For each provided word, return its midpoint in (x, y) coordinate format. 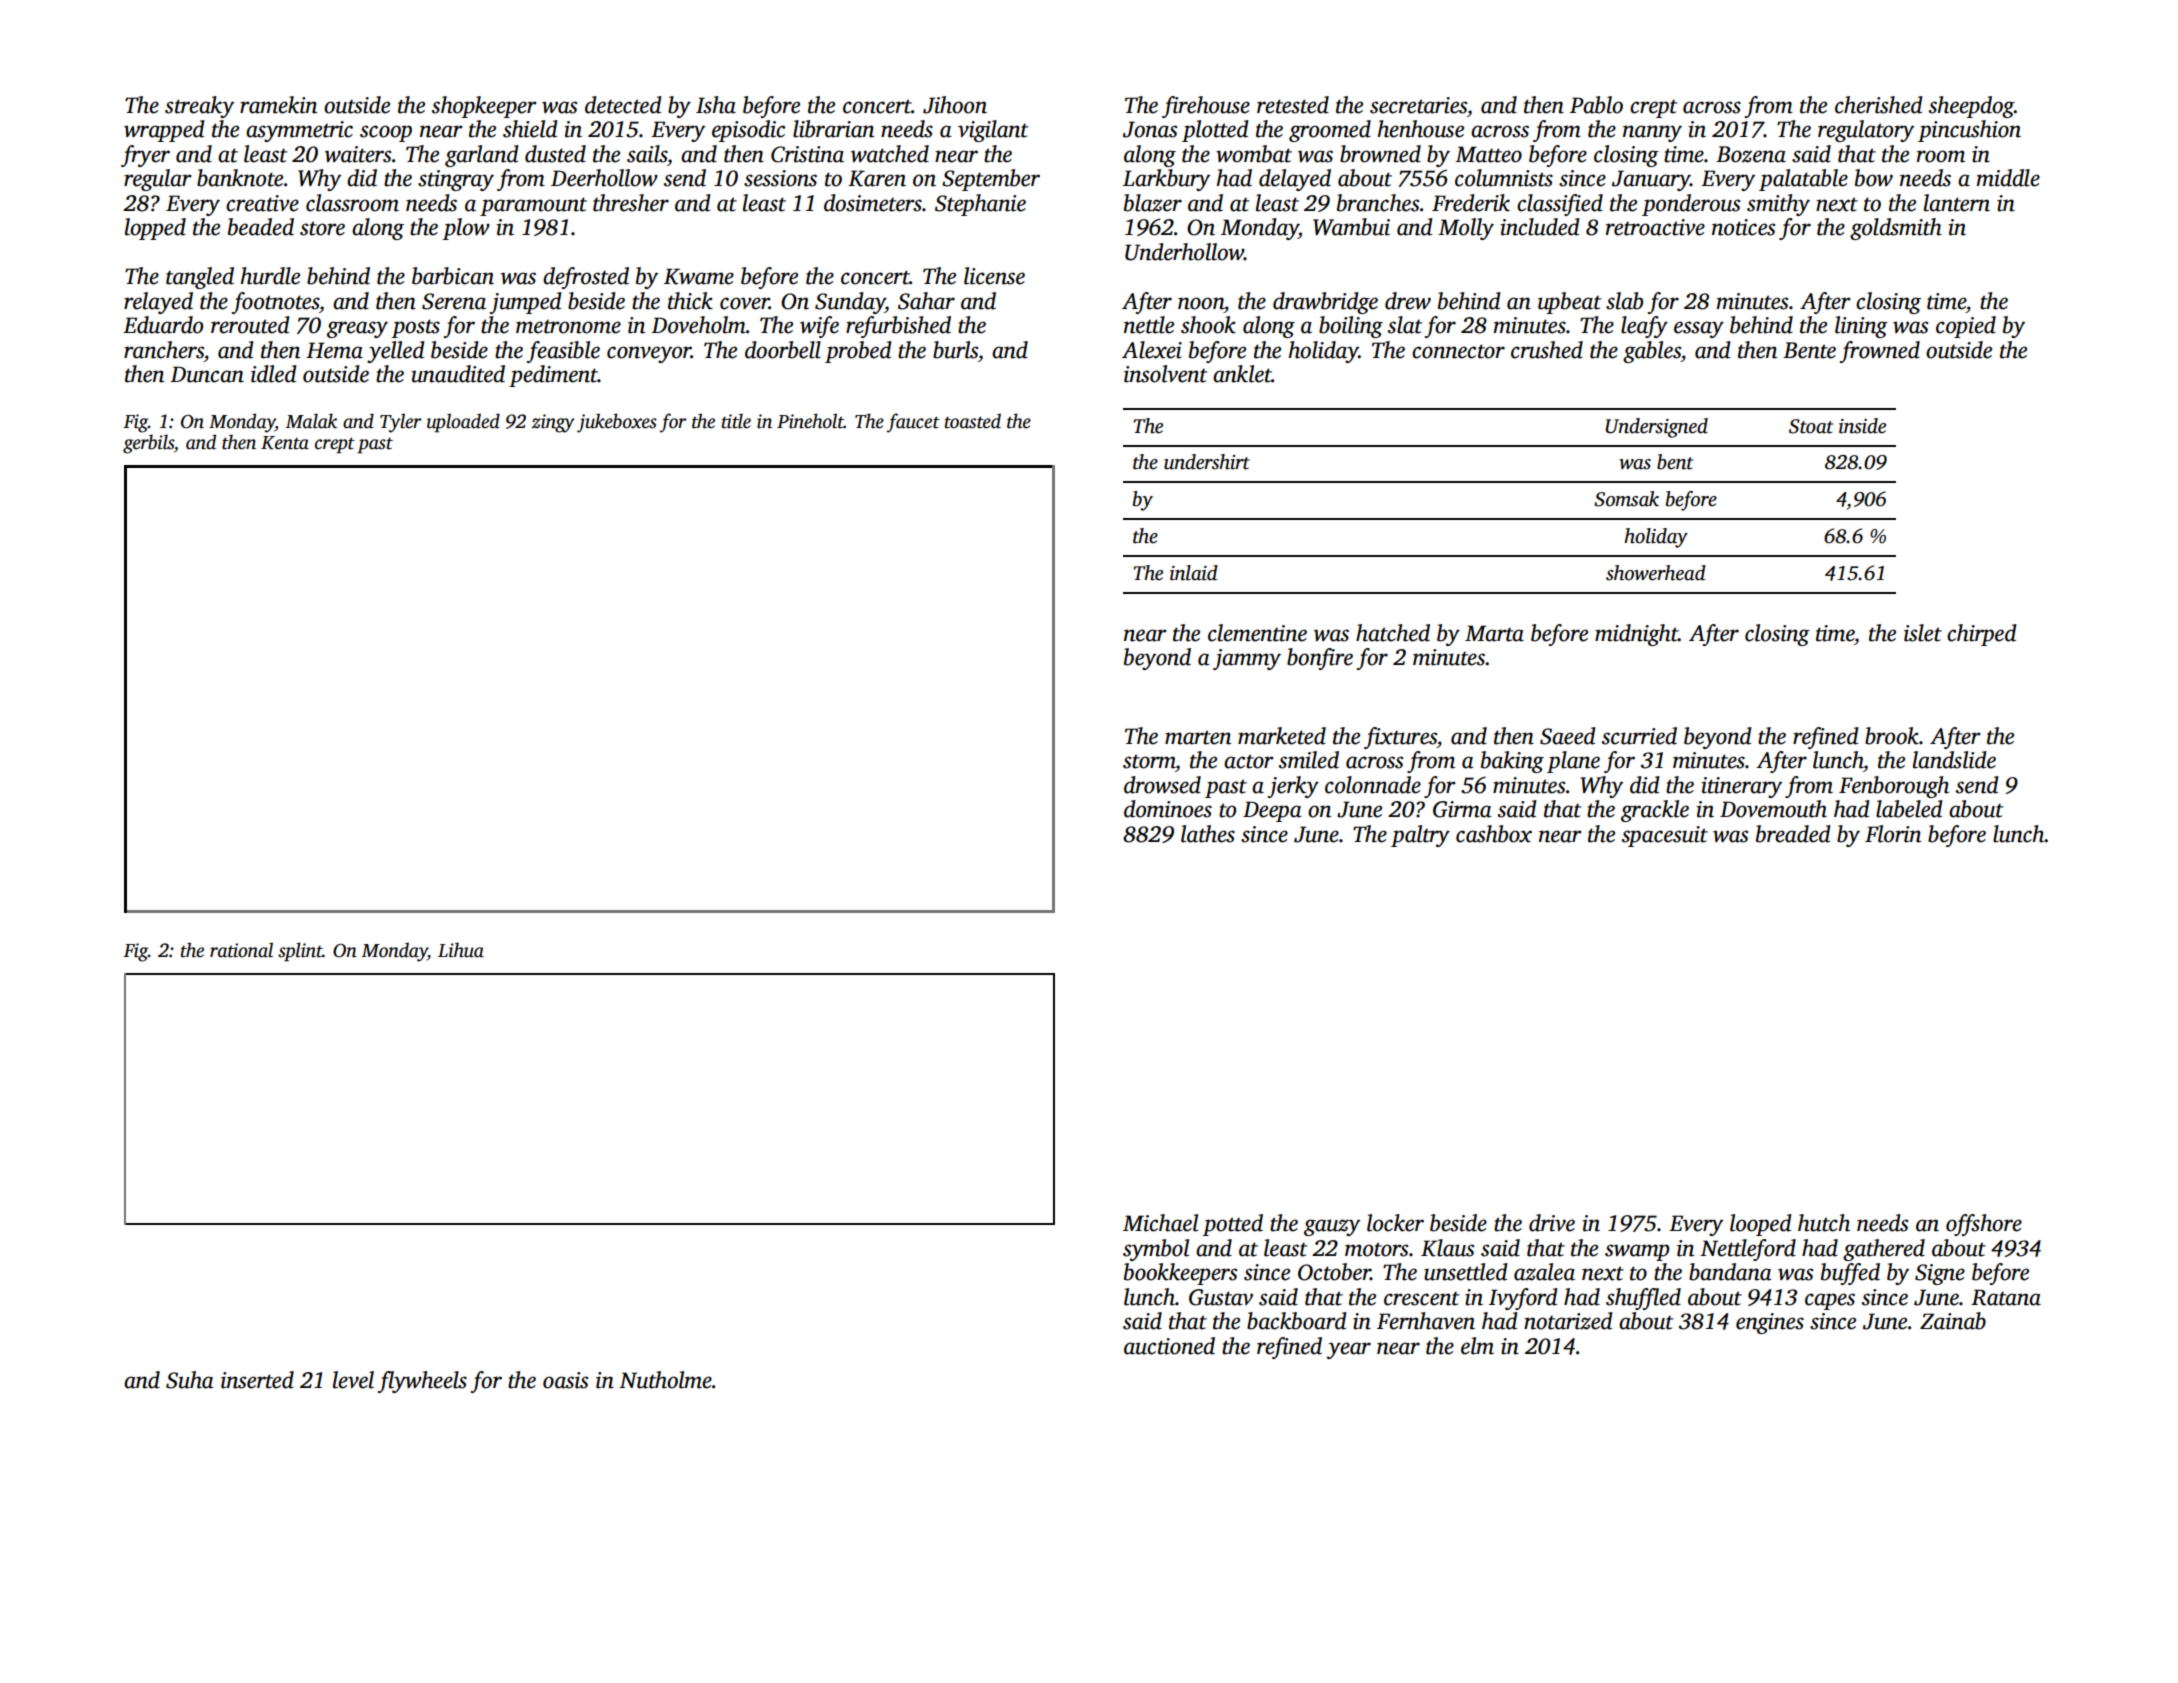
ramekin (278, 105)
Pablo (1596, 105)
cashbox (1494, 834)
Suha (190, 1380)
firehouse (1206, 107)
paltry (1420, 836)
